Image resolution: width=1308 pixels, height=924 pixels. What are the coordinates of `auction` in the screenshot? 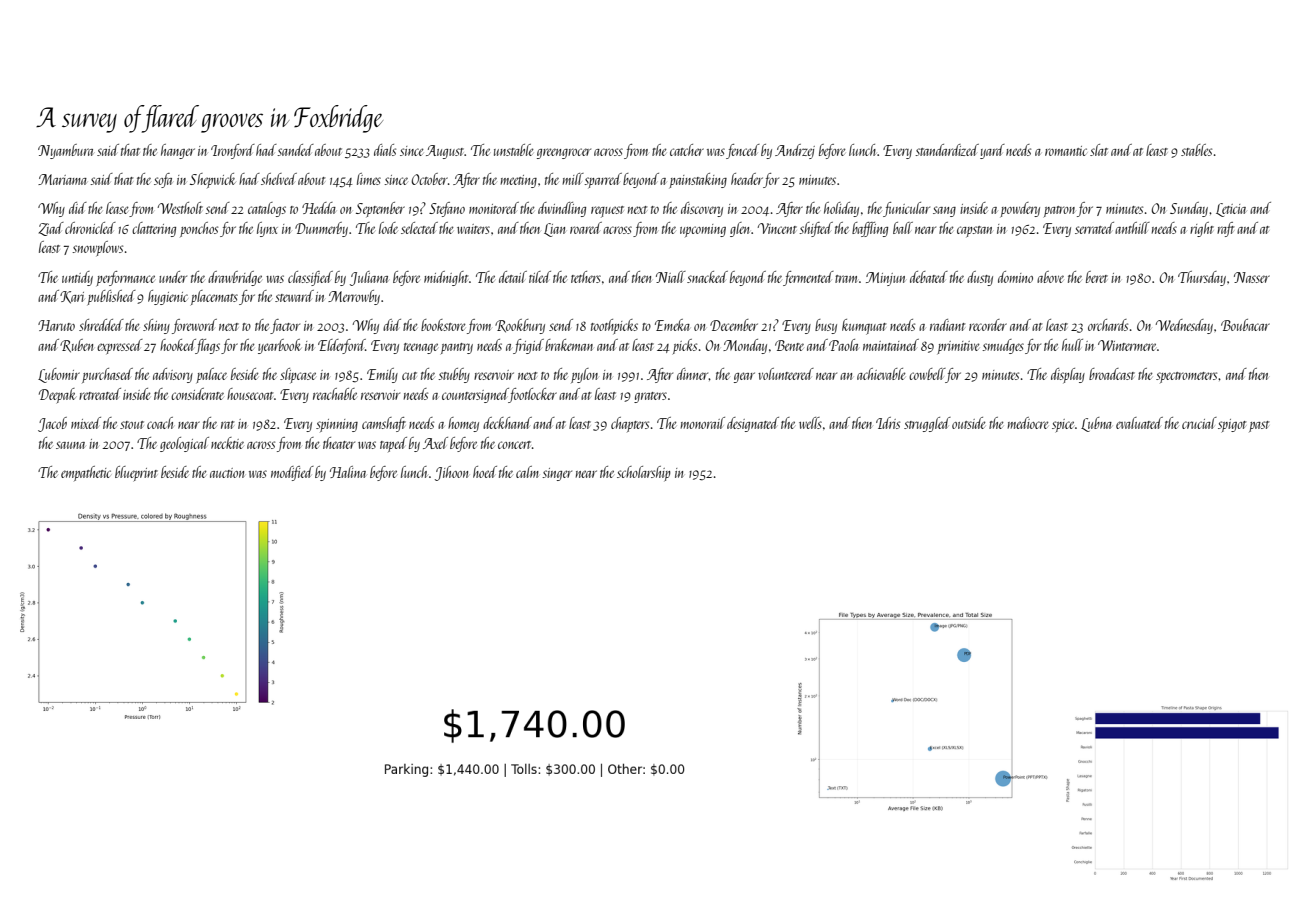 It's located at (227, 473).
